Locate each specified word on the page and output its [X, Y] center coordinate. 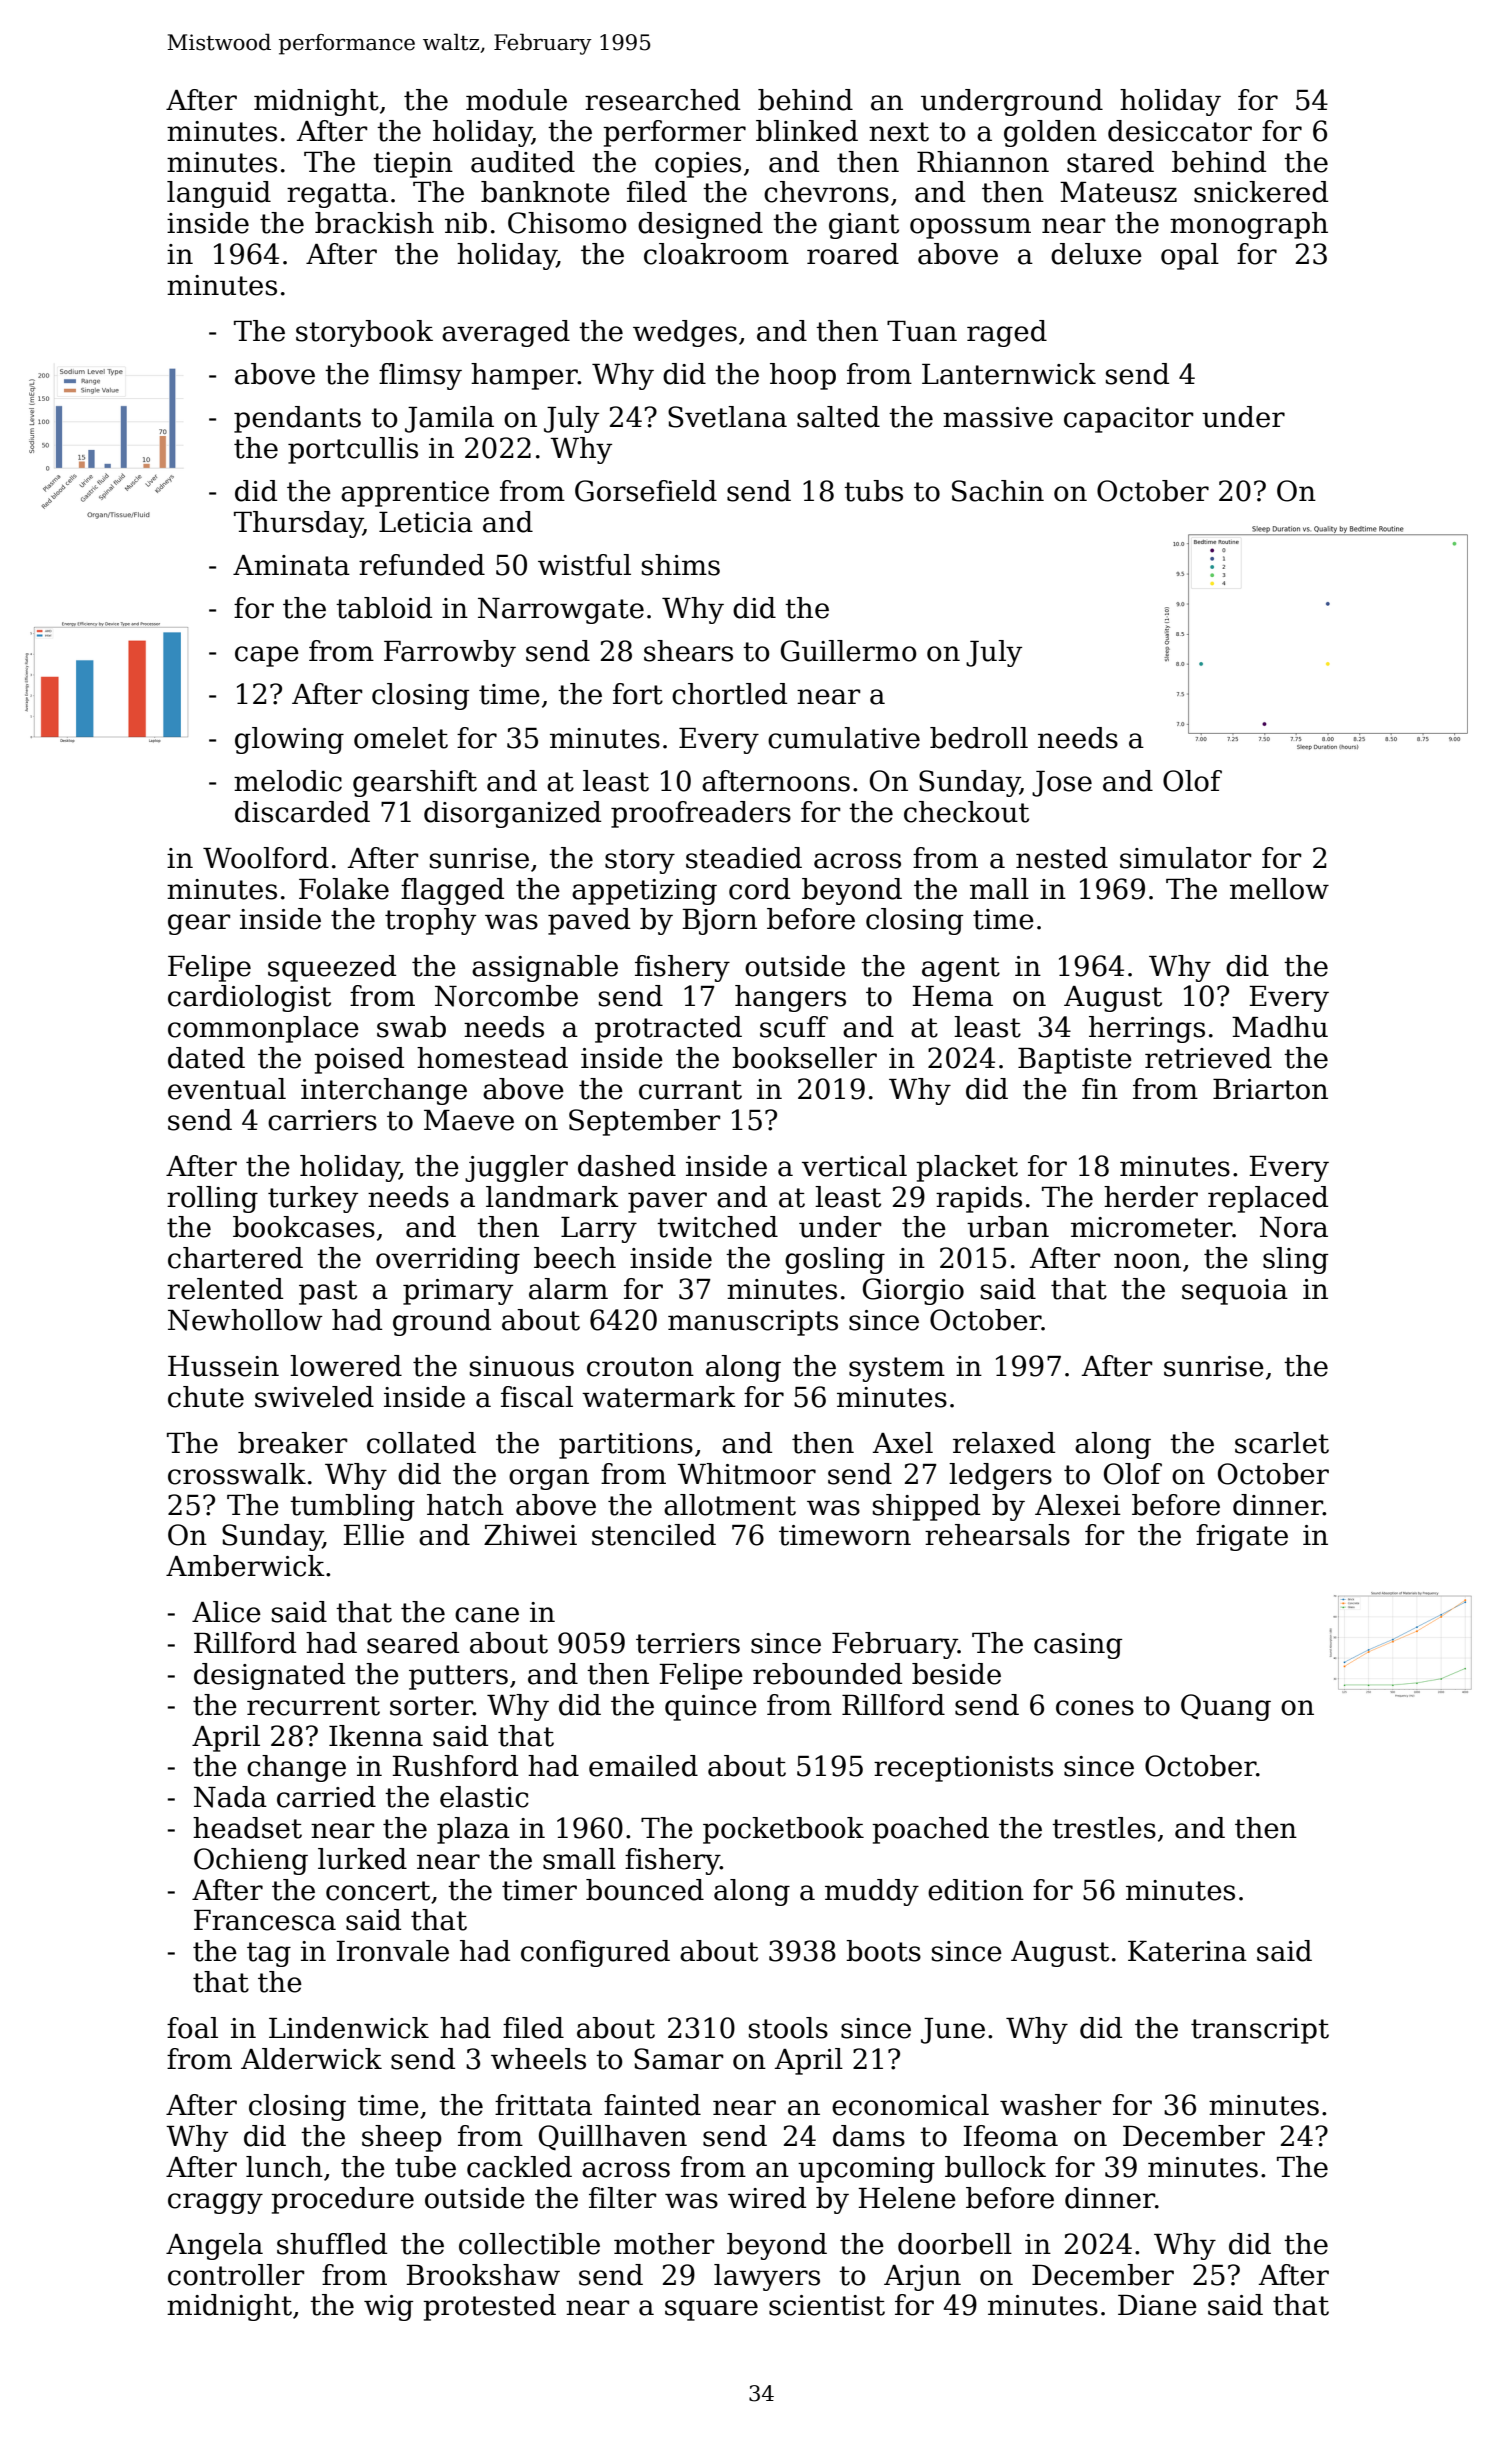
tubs [873, 491]
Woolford [266, 858]
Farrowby [450, 653]
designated [269, 1676]
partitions [626, 1446]
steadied [744, 858]
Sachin [998, 491]
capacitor [1128, 420]
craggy [215, 2203]
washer [1050, 2105]
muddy [872, 1892]
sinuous [522, 1366]
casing [1078, 1646]
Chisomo [567, 223]
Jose [1062, 784]
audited [523, 162]
